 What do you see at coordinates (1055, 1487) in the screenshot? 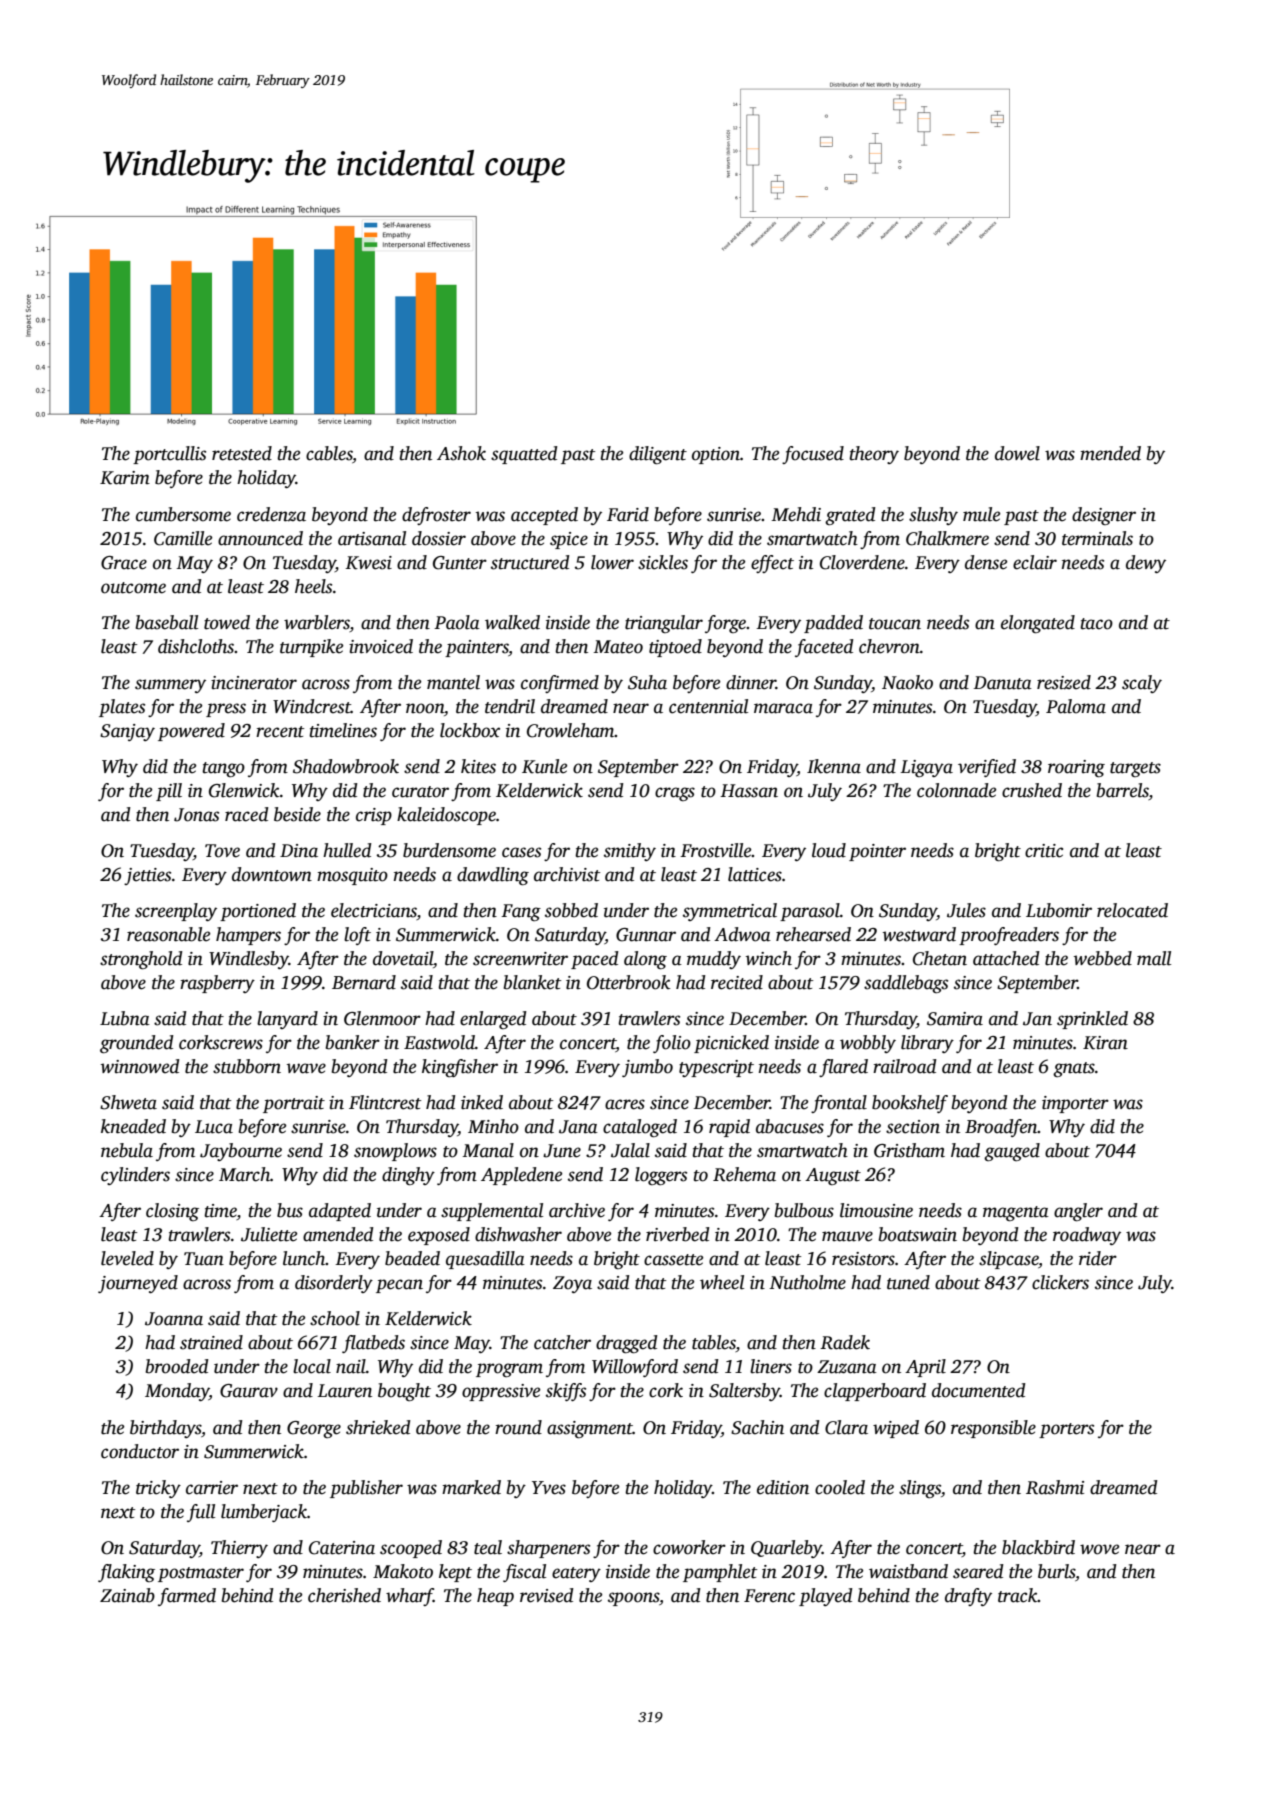
I see `Rashmi` at bounding box center [1055, 1487].
